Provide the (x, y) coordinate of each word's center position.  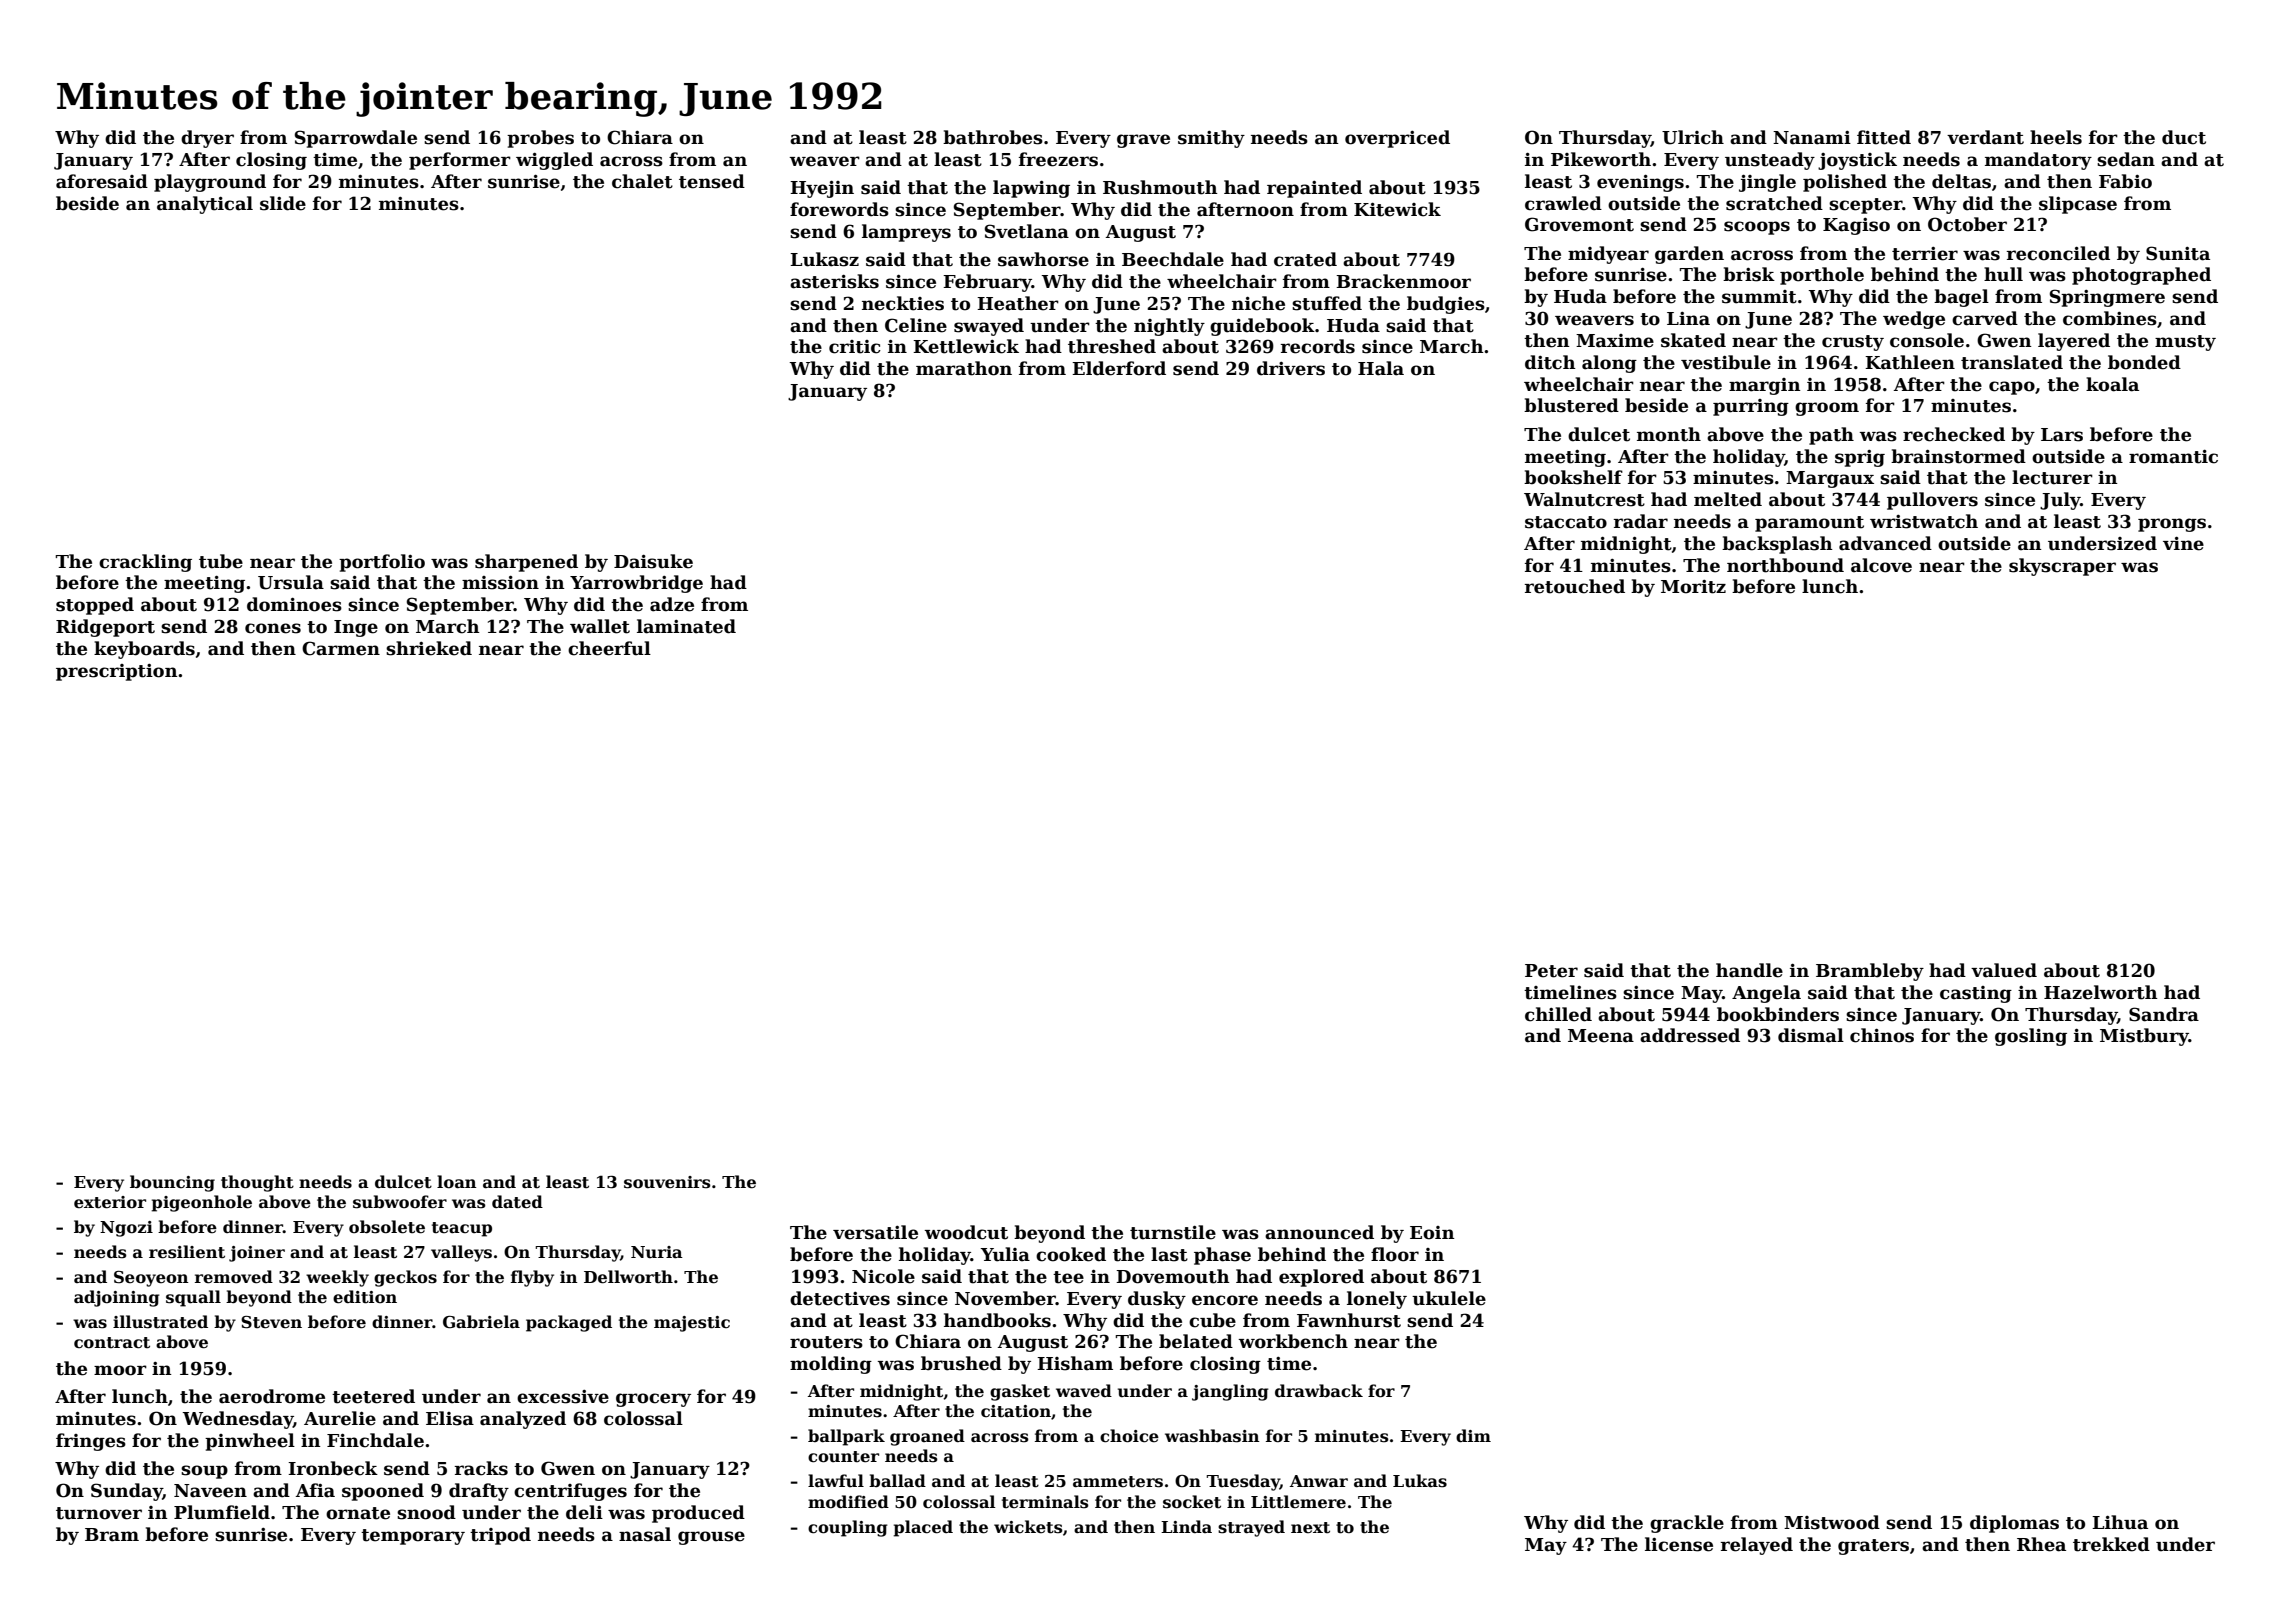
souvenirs (667, 1182)
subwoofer (400, 1202)
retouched (1575, 586)
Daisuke (653, 561)
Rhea (2041, 1544)
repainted (1314, 189)
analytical (205, 205)
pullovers (1932, 501)
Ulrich (1693, 137)
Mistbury (2144, 1037)
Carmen (341, 648)
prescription (117, 672)
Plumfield (222, 1512)
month (1669, 434)
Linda (1186, 1526)
